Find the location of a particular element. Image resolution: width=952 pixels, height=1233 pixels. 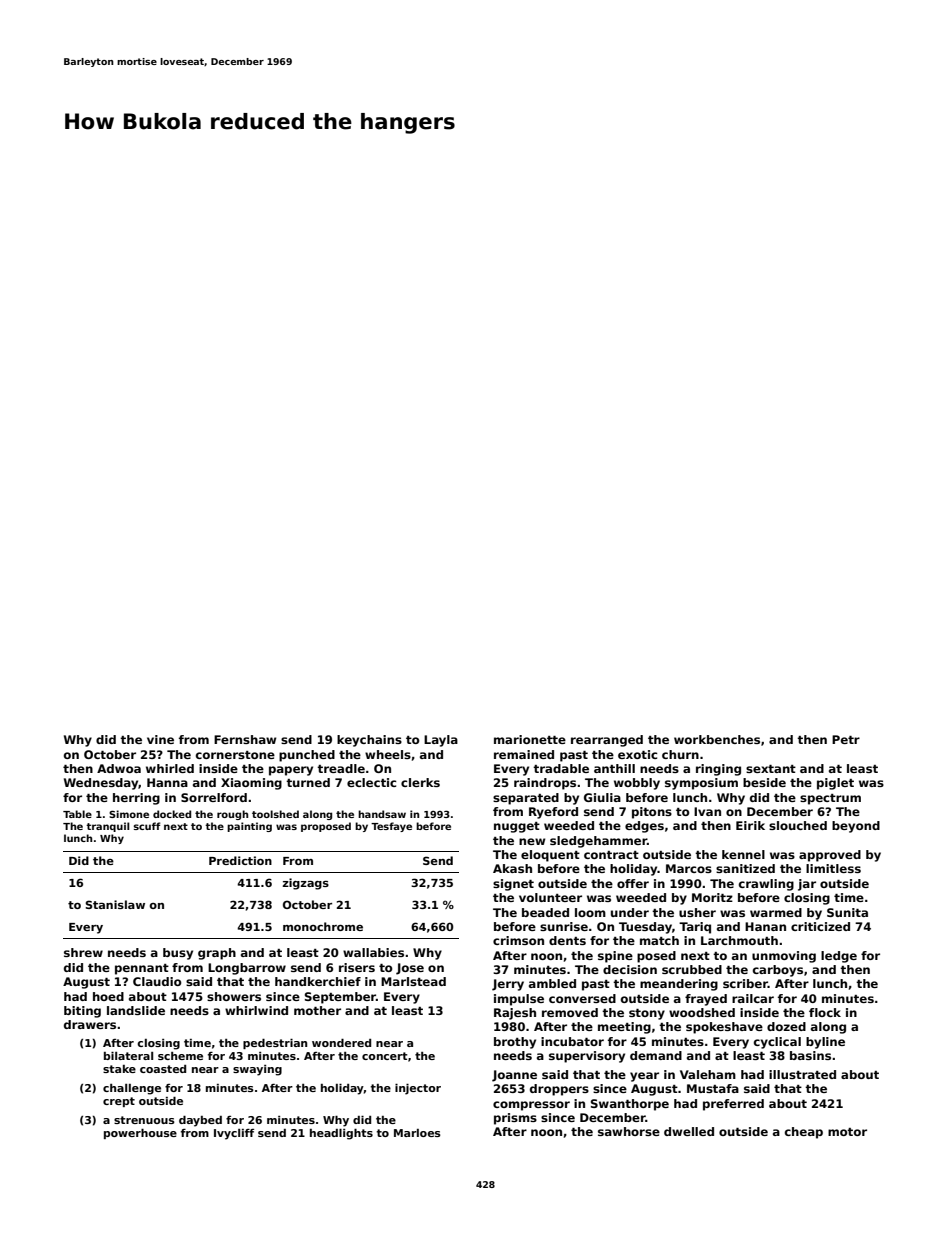

unmoving is located at coordinates (784, 957).
